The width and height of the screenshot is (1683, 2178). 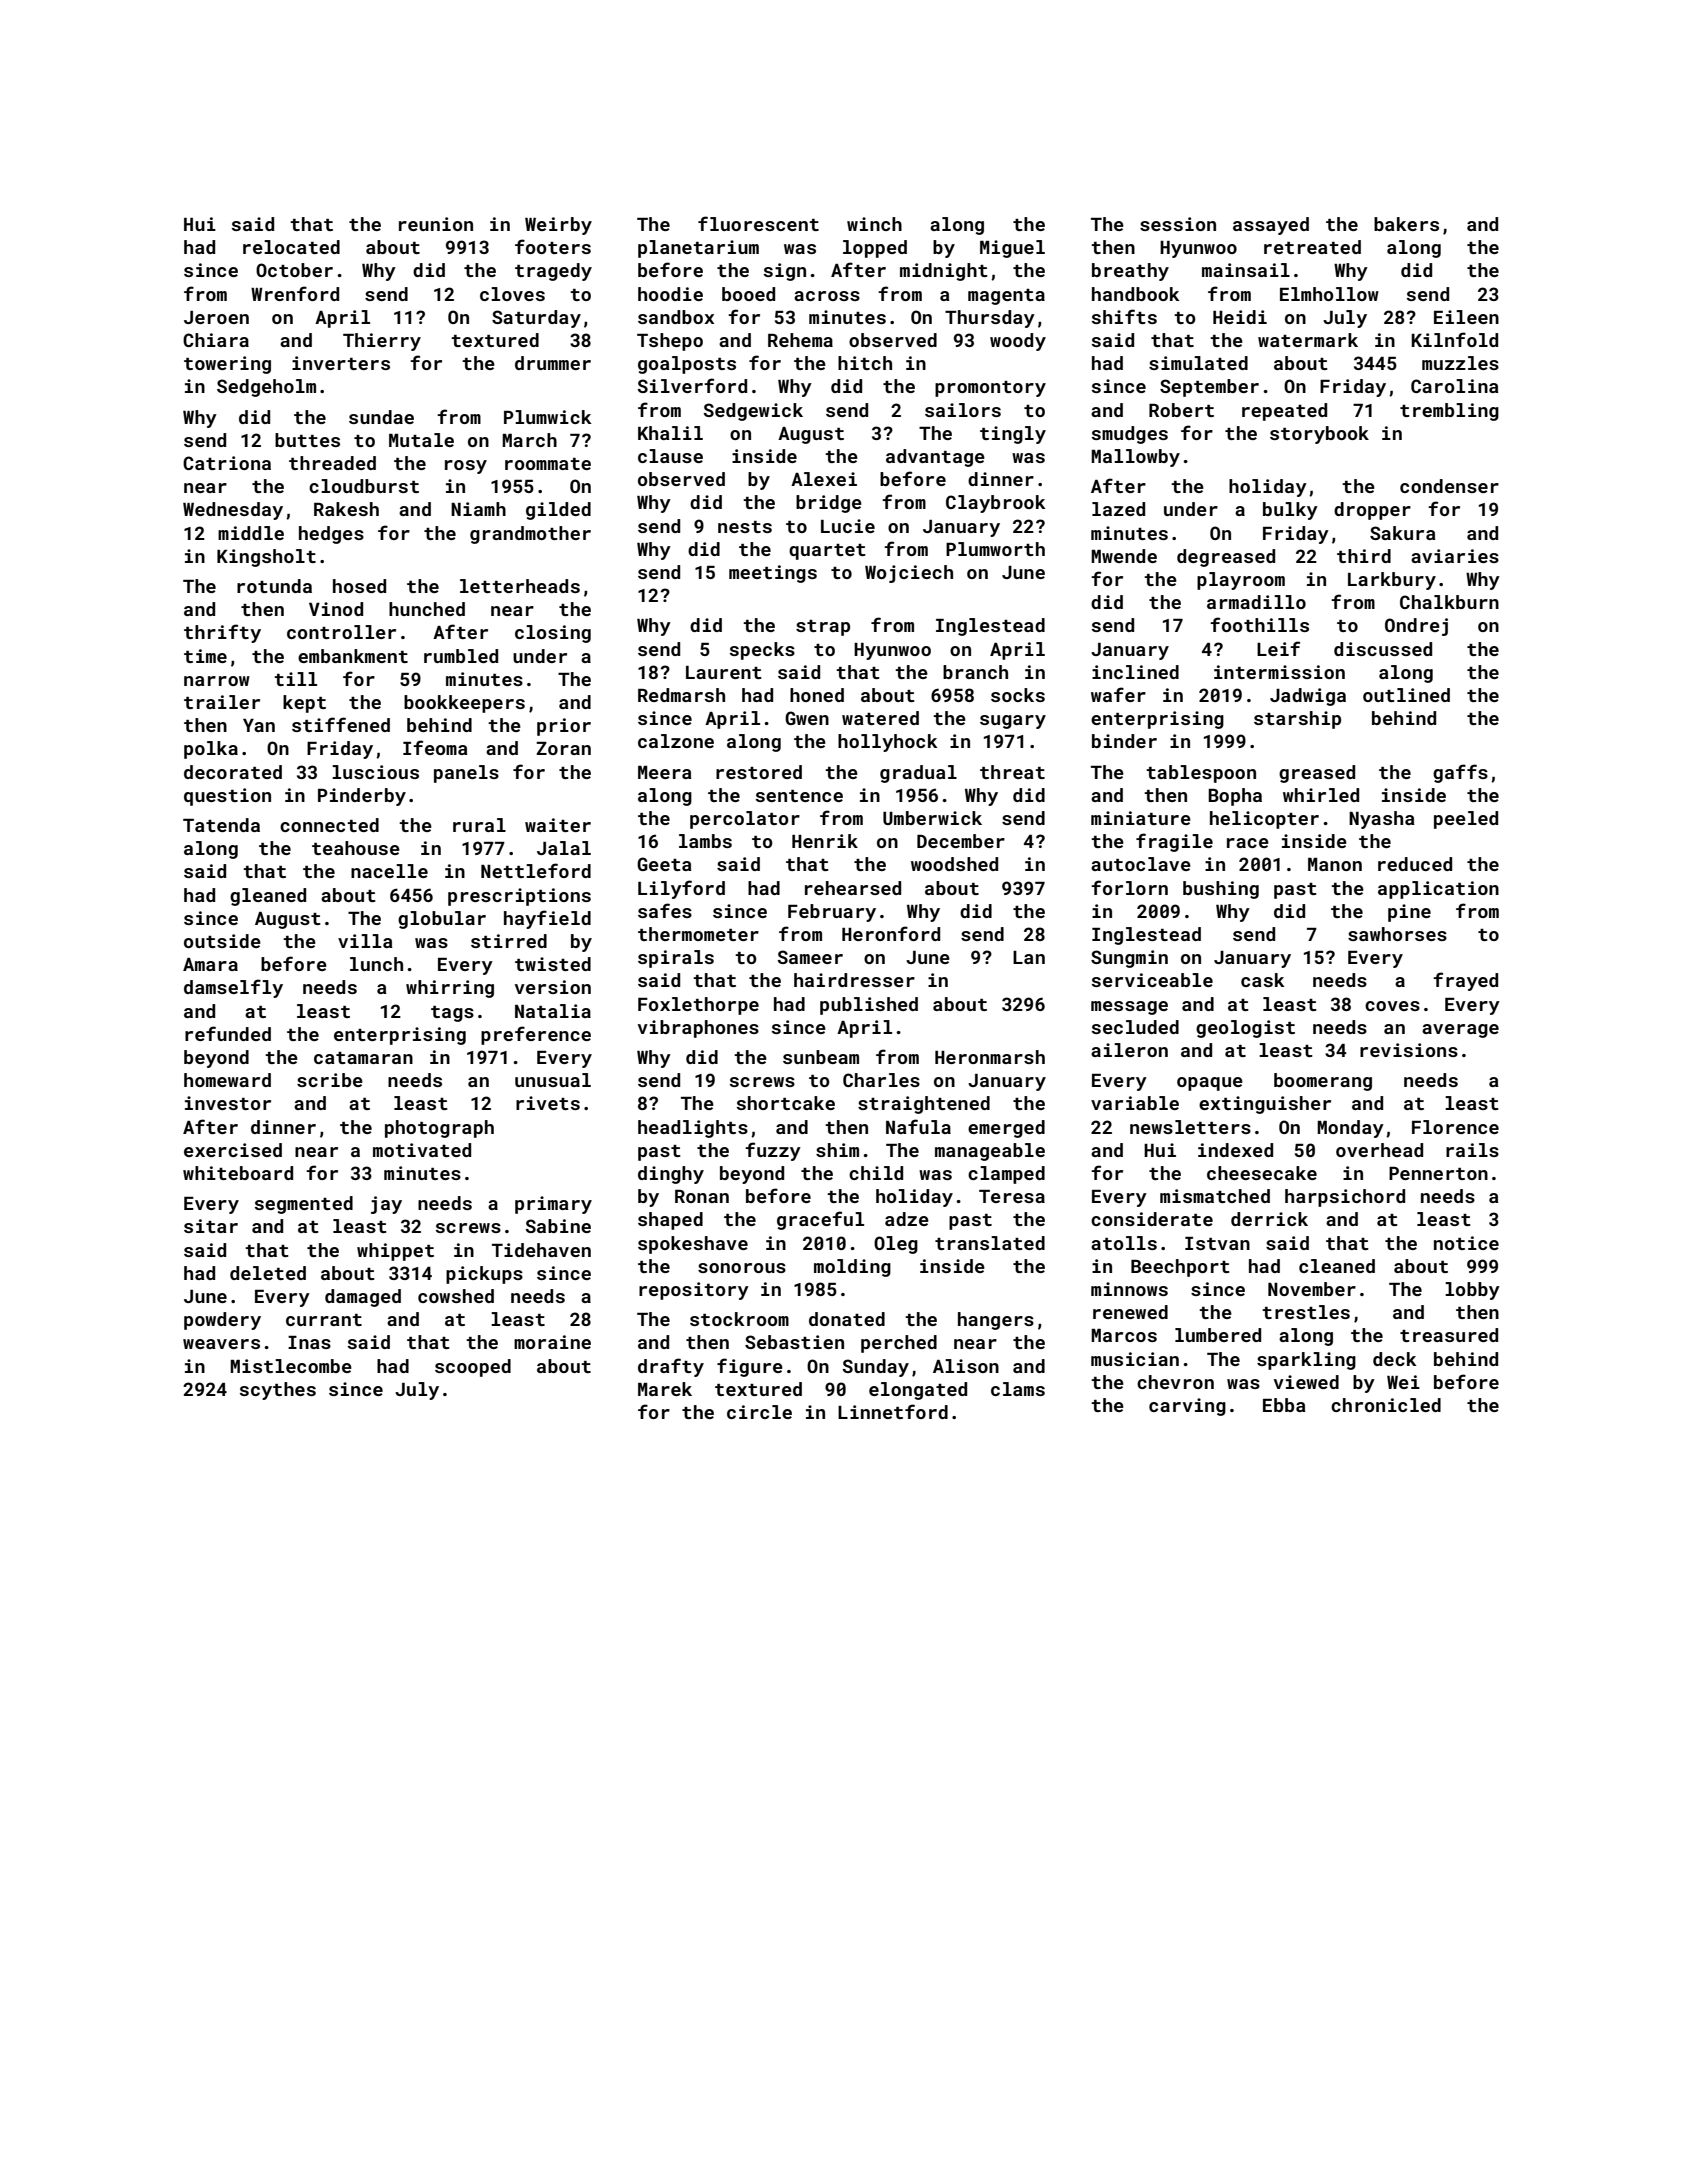 What do you see at coordinates (478, 509) in the screenshot?
I see `Niamh` at bounding box center [478, 509].
